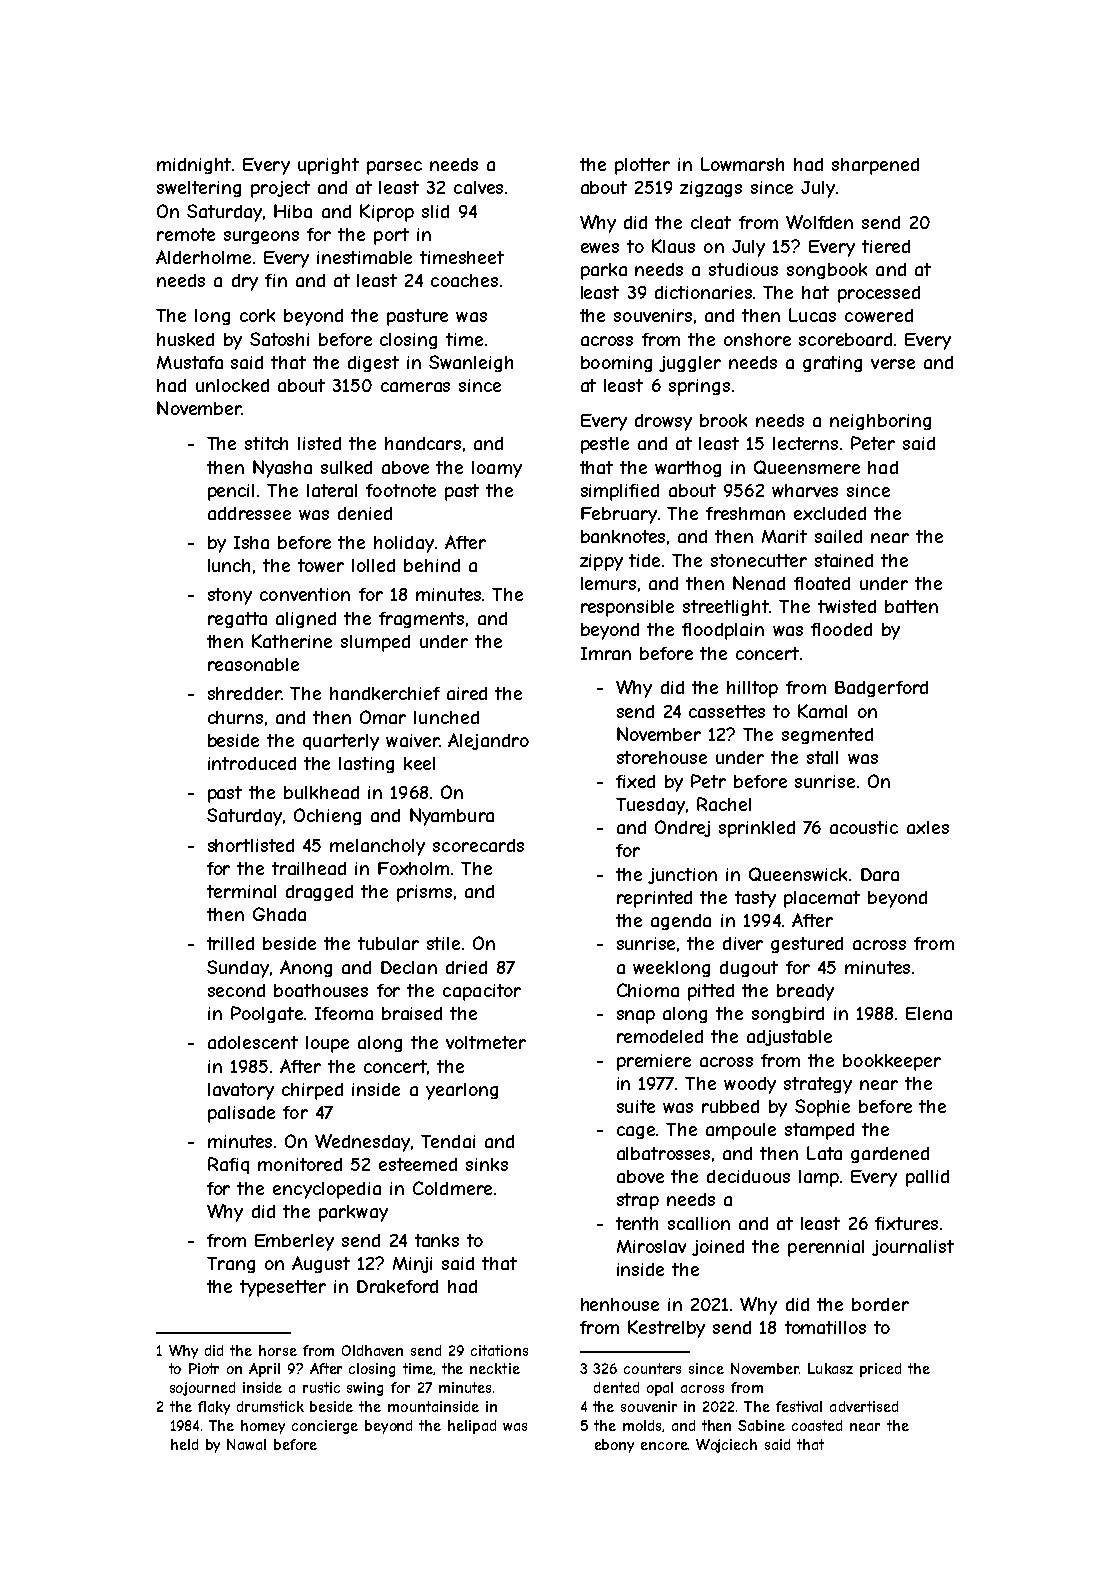  What do you see at coordinates (642, 166) in the page?
I see `plotter` at bounding box center [642, 166].
